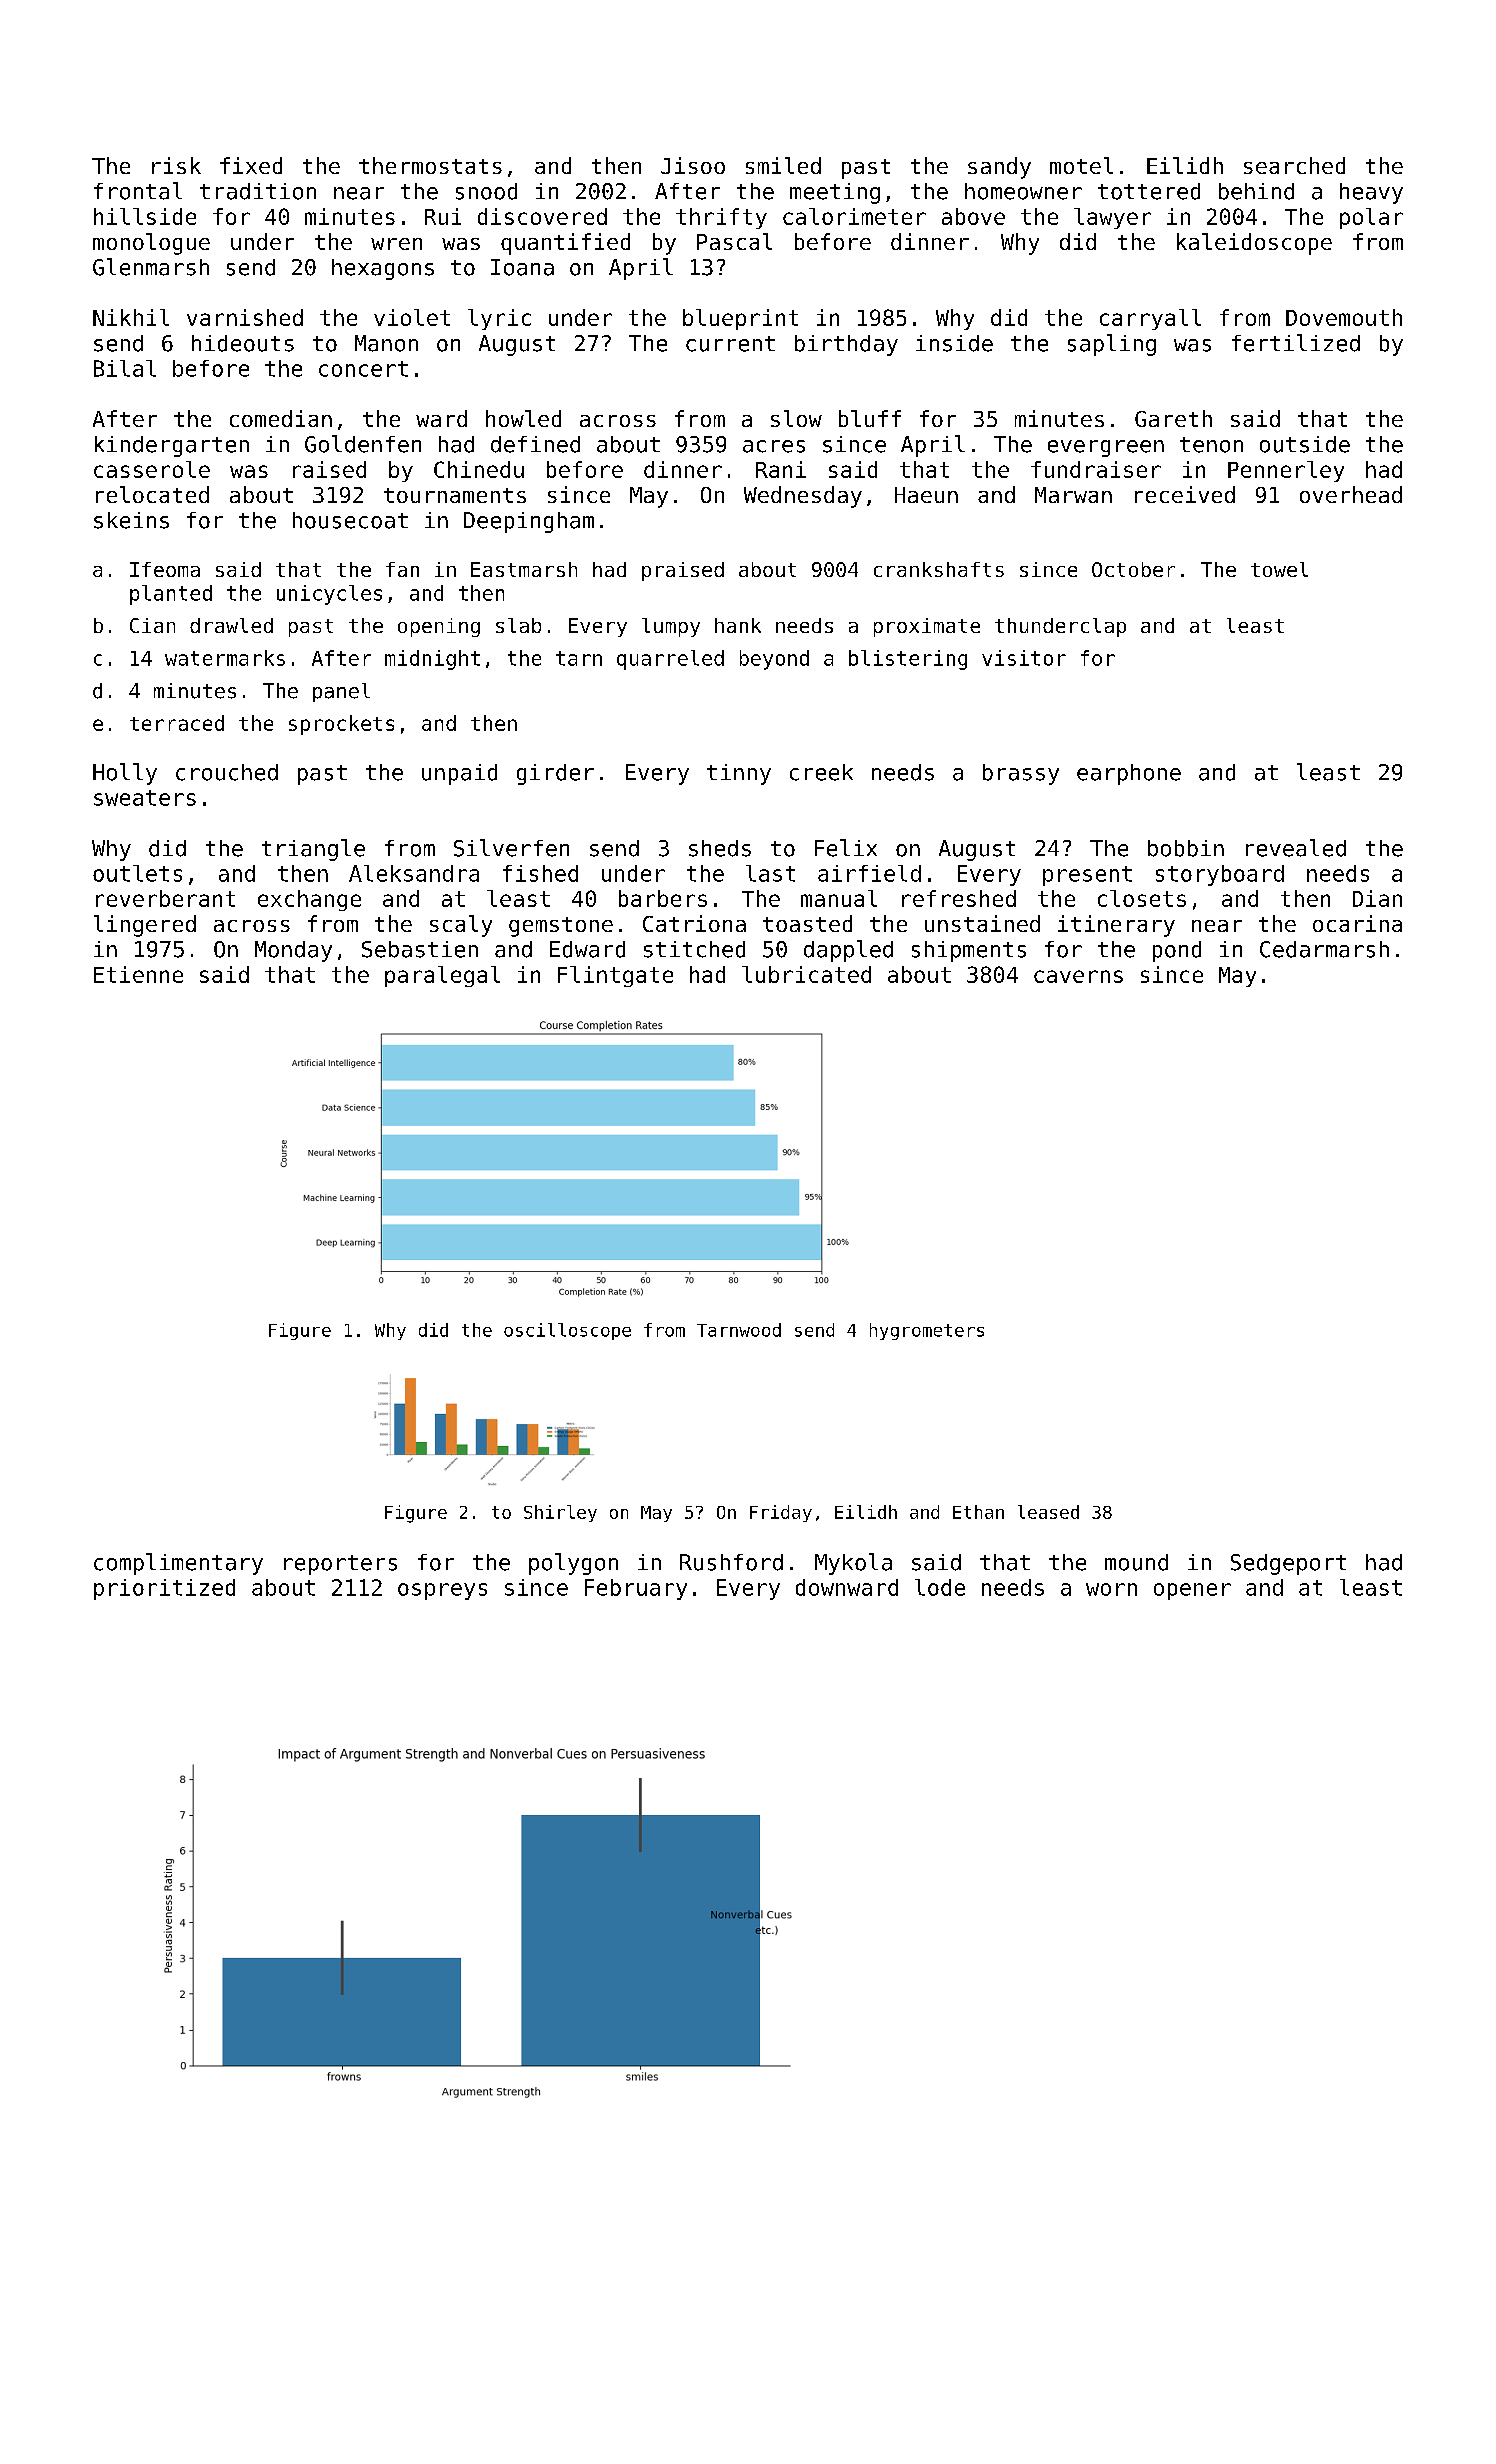 The height and width of the screenshot is (2464, 1496). What do you see at coordinates (567, 1331) in the screenshot?
I see `oscilloscope` at bounding box center [567, 1331].
